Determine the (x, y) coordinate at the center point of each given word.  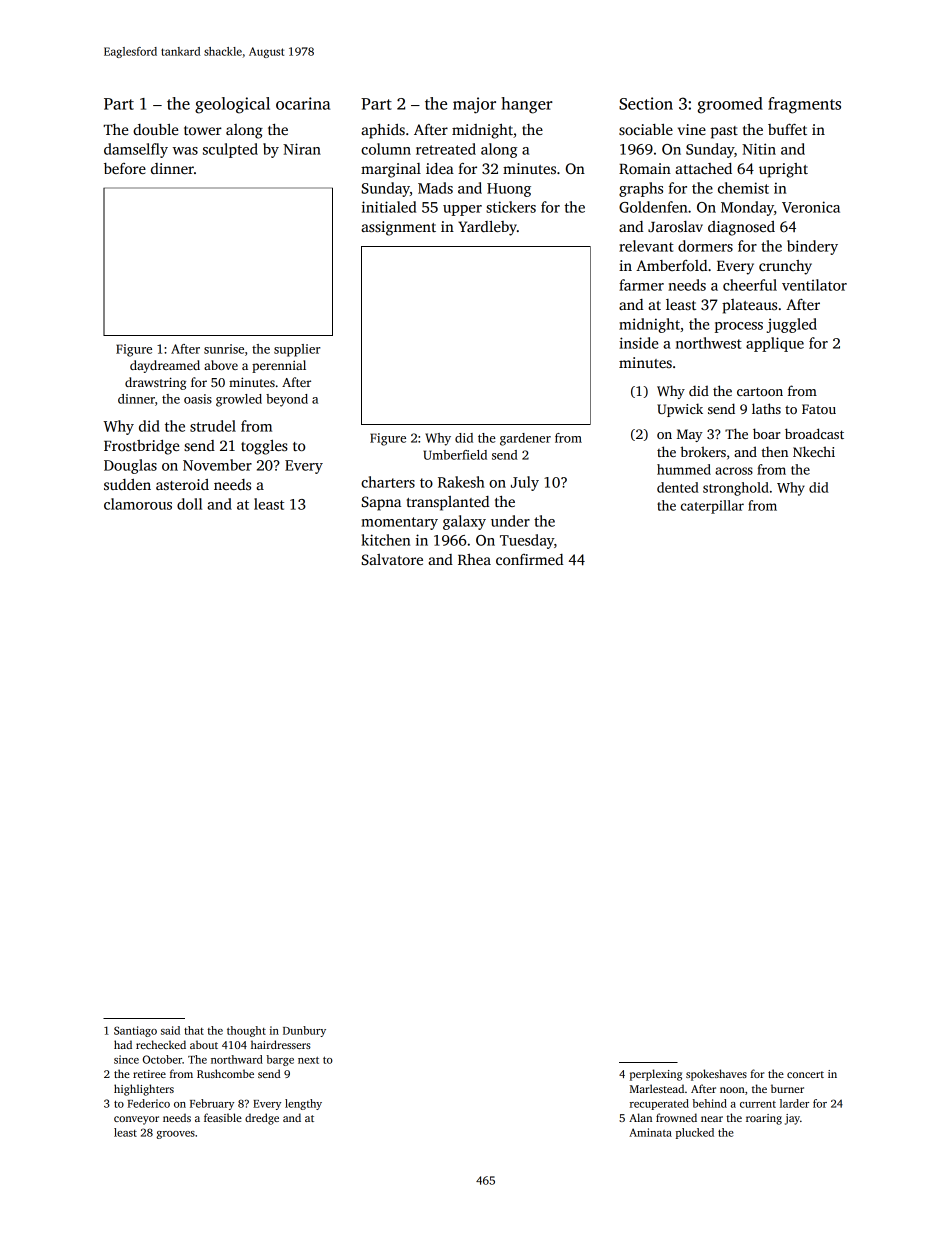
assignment (398, 228)
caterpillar (712, 507)
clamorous (138, 504)
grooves (175, 1135)
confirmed (529, 559)
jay (792, 1119)
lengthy (303, 1104)
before (125, 168)
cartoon (760, 391)
